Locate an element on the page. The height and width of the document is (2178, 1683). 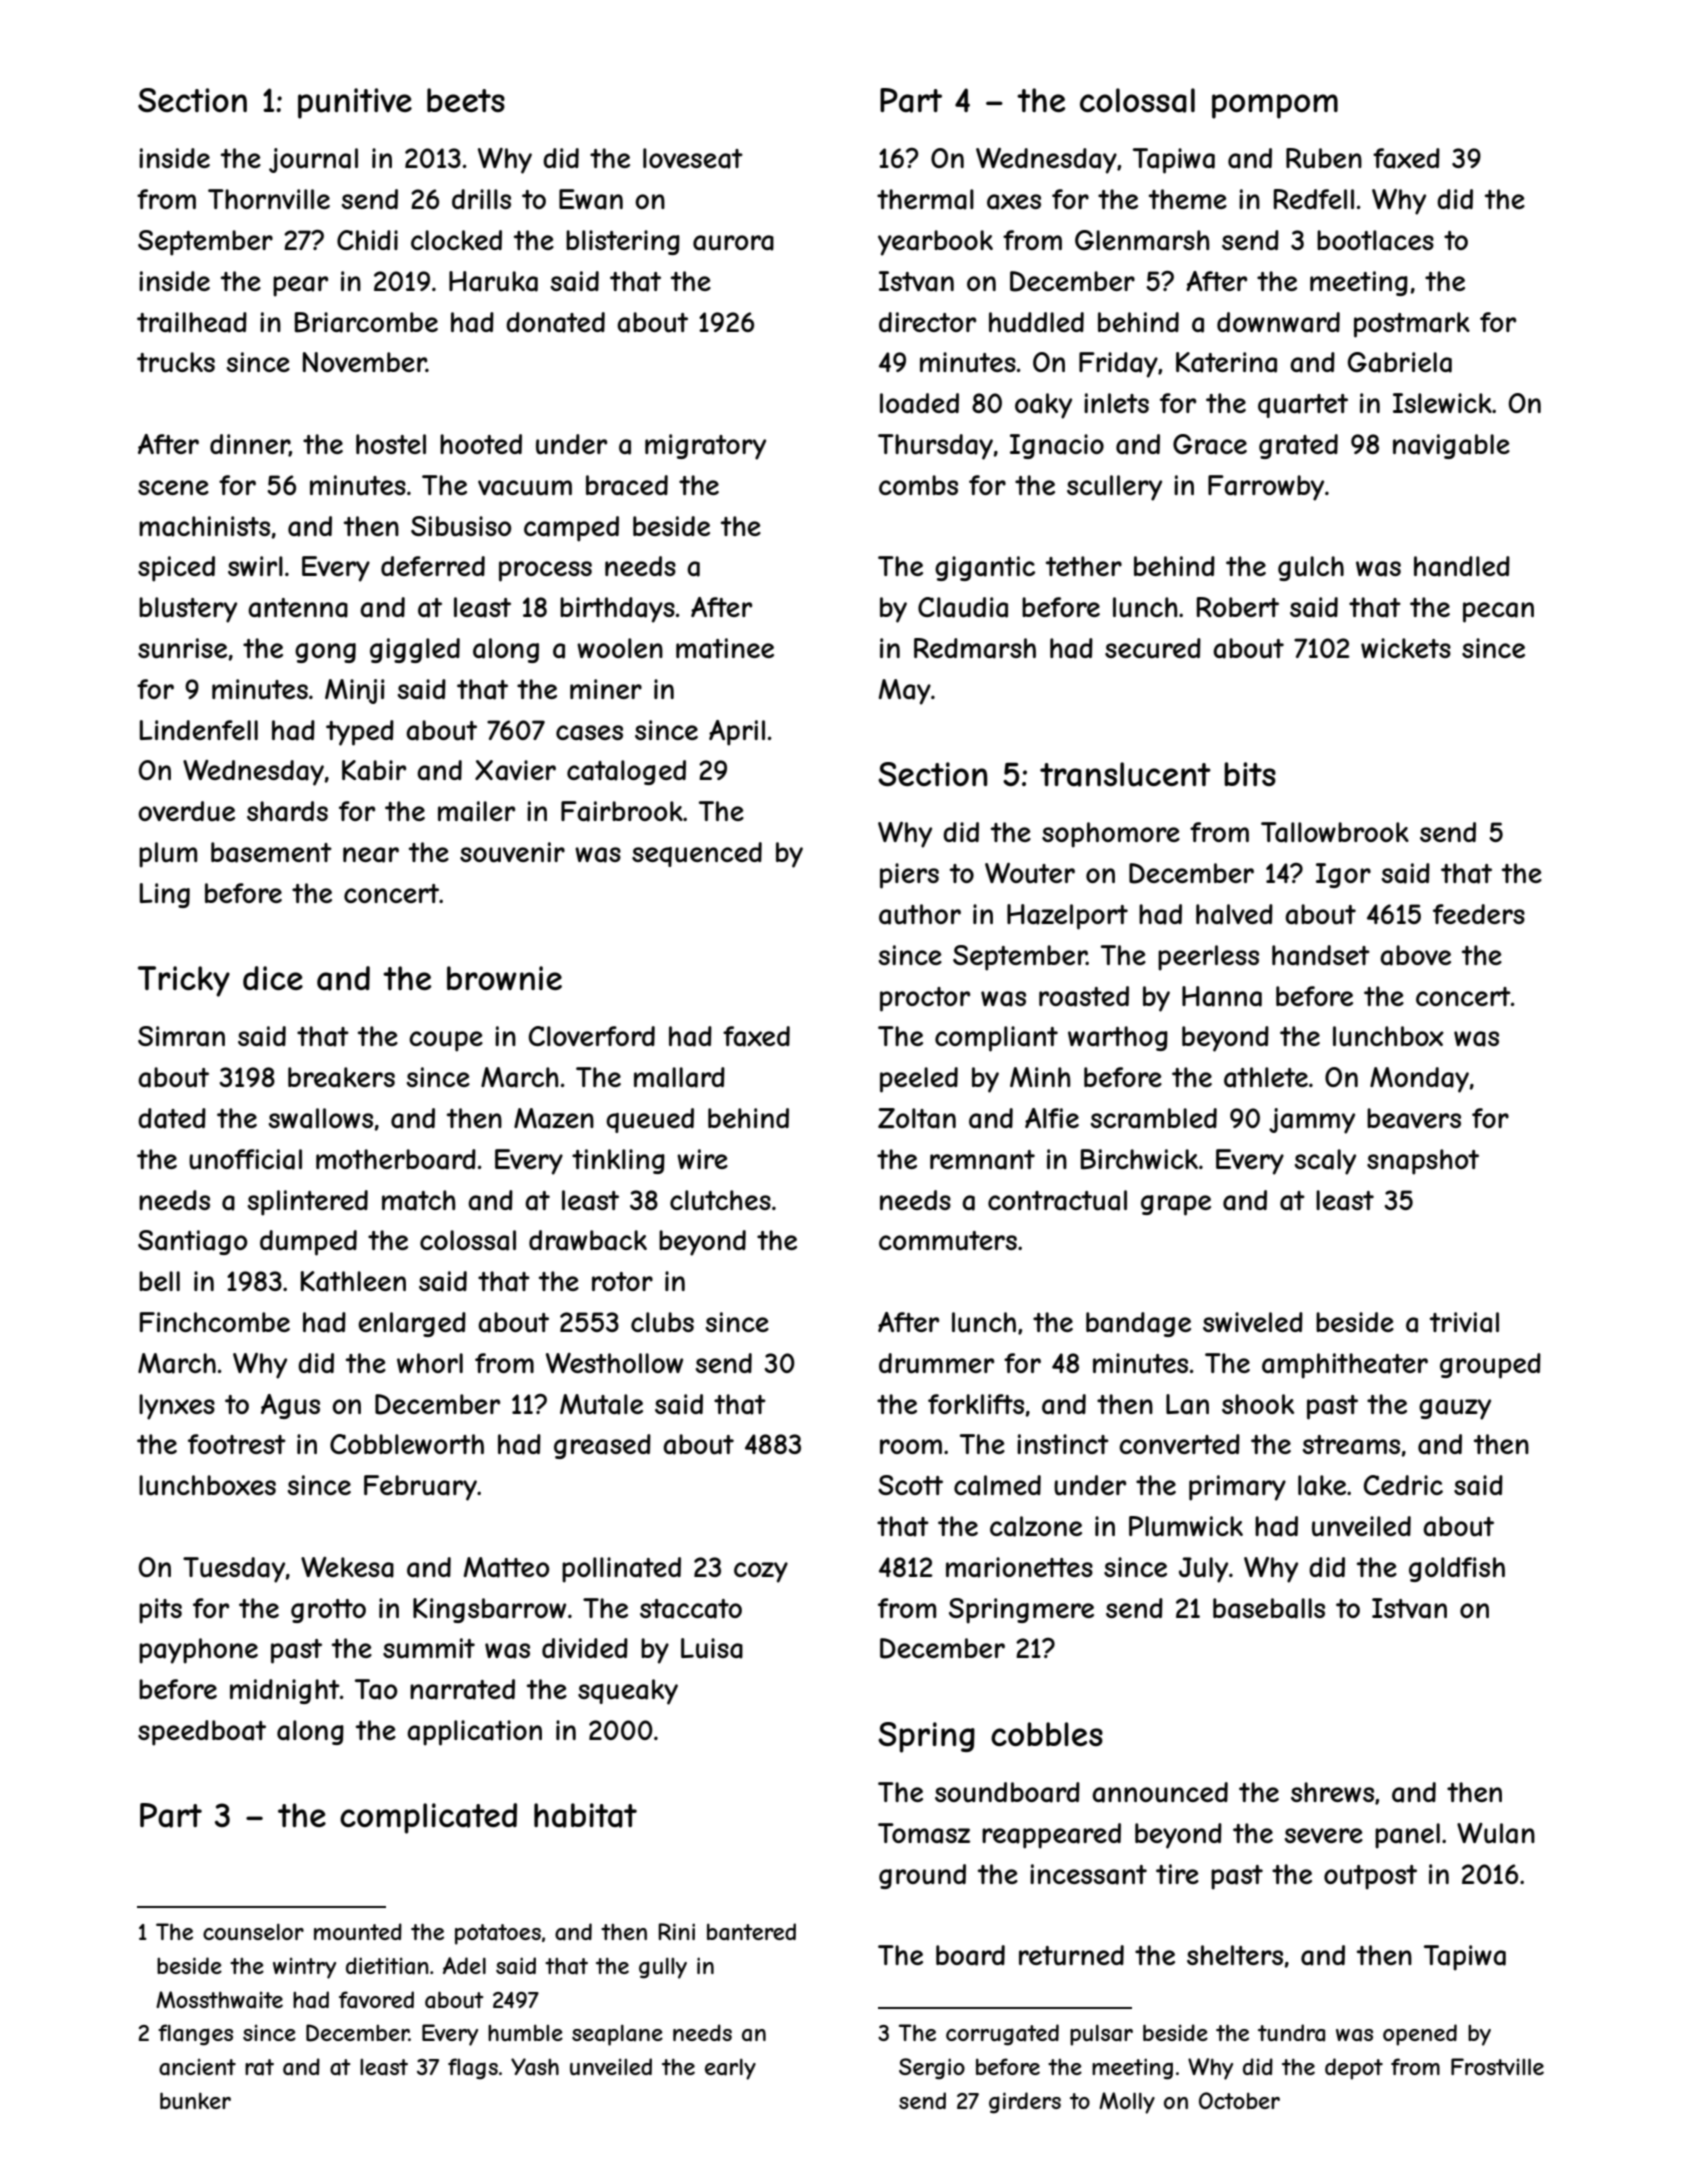
secured is located at coordinates (1153, 648).
